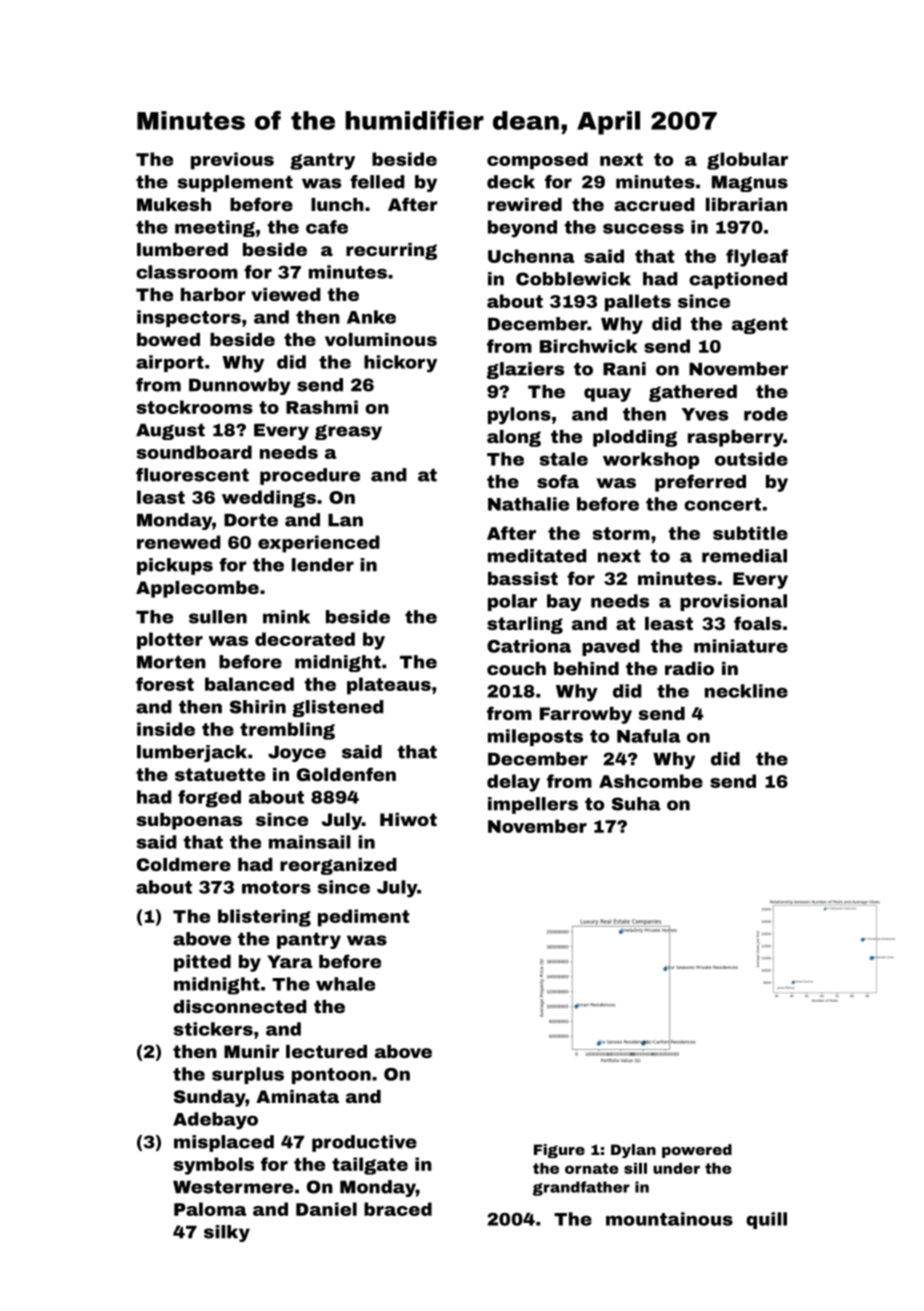  What do you see at coordinates (758, 623) in the screenshot?
I see `foals` at bounding box center [758, 623].
